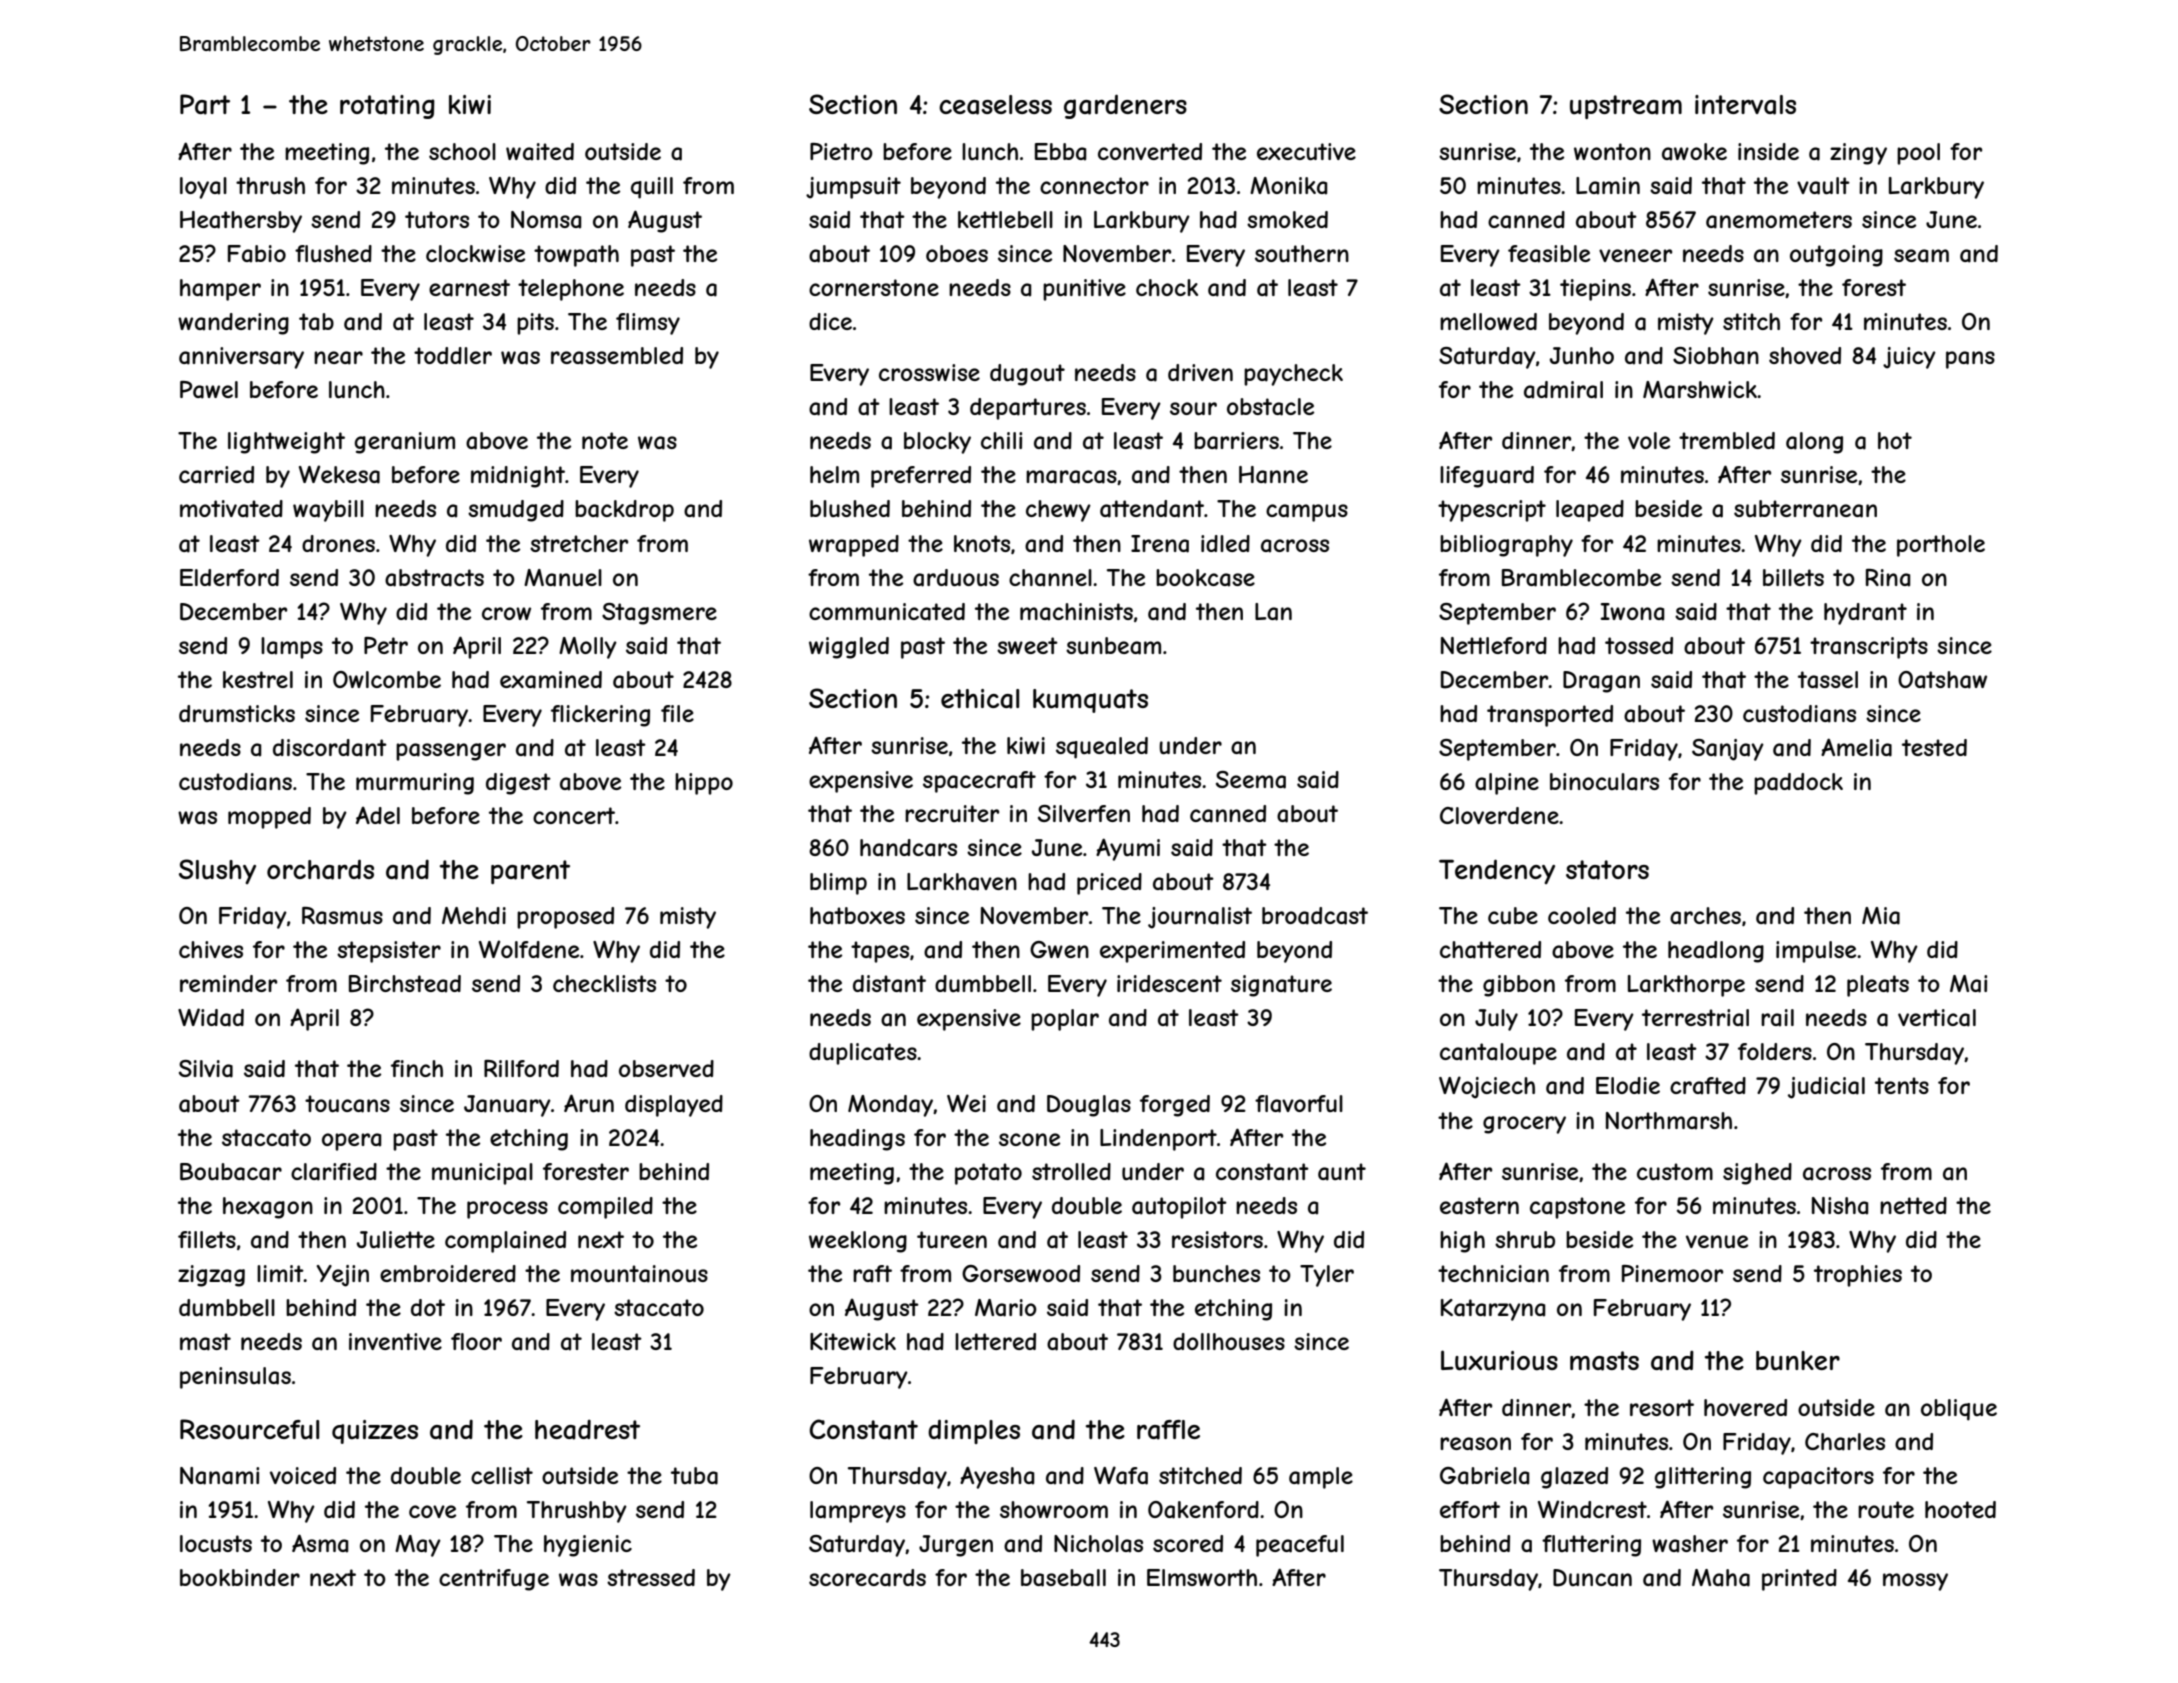 The image size is (2178, 1683). Describe the element at coordinates (1716, 952) in the screenshot. I see `headlong` at that location.
